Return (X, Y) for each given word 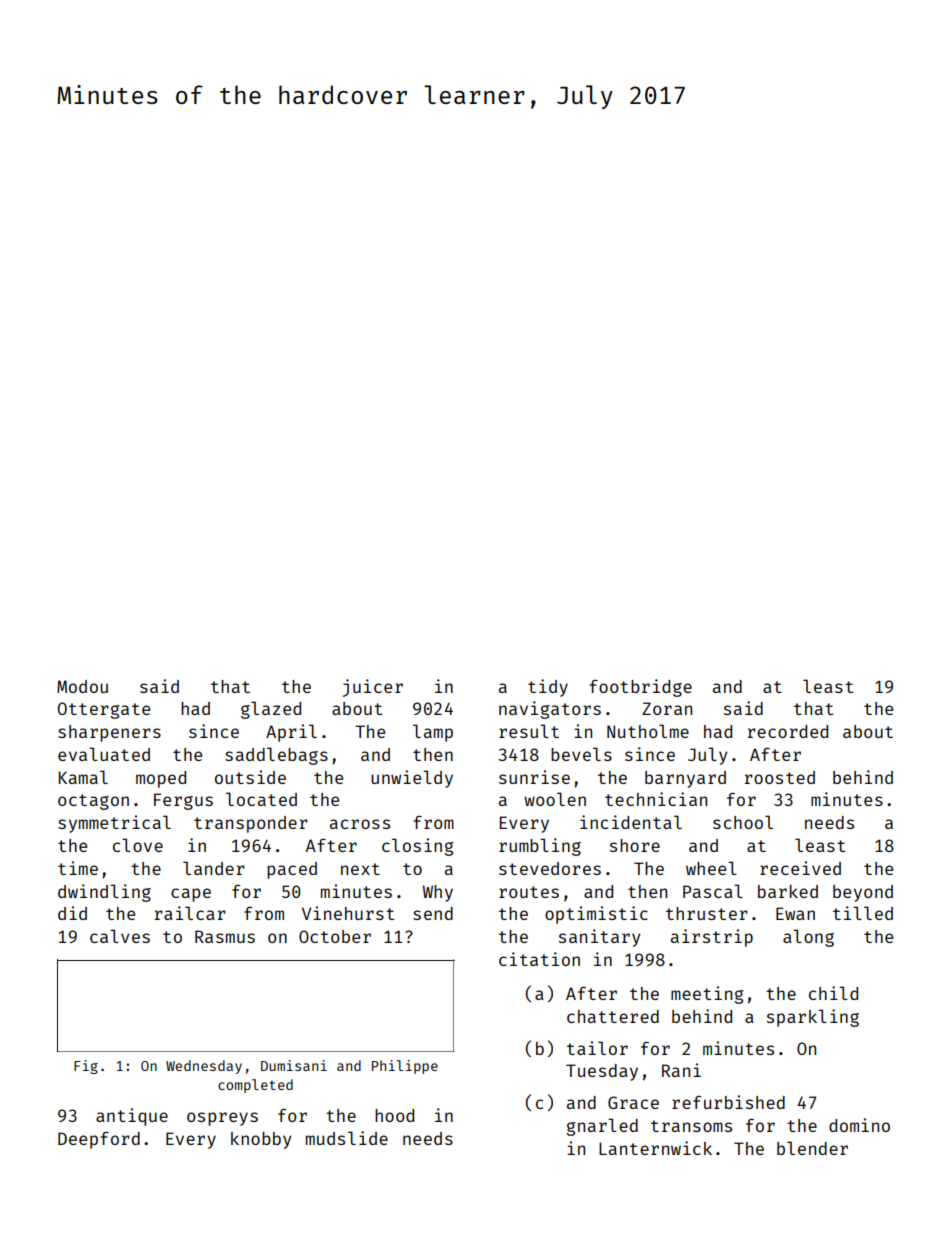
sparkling (813, 1018)
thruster (707, 913)
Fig (86, 1067)
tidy (548, 688)
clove (138, 845)
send (433, 913)
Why (438, 893)
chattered (613, 1016)
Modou (82, 686)
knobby (261, 1140)
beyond (863, 893)
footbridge (641, 688)
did (72, 913)
